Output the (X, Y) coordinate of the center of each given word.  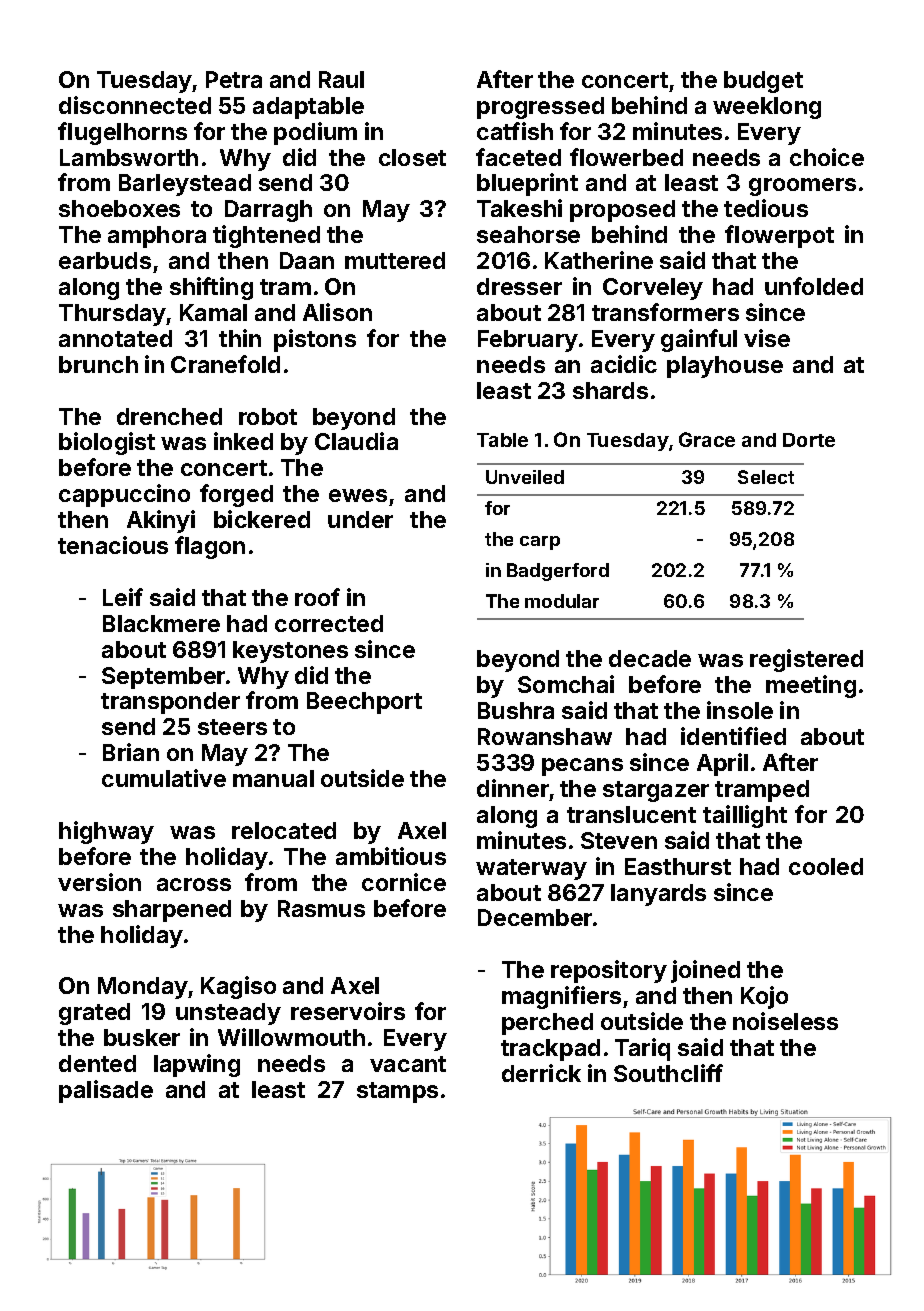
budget (763, 82)
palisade (106, 1091)
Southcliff (668, 1073)
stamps (397, 1092)
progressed (540, 108)
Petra (234, 79)
